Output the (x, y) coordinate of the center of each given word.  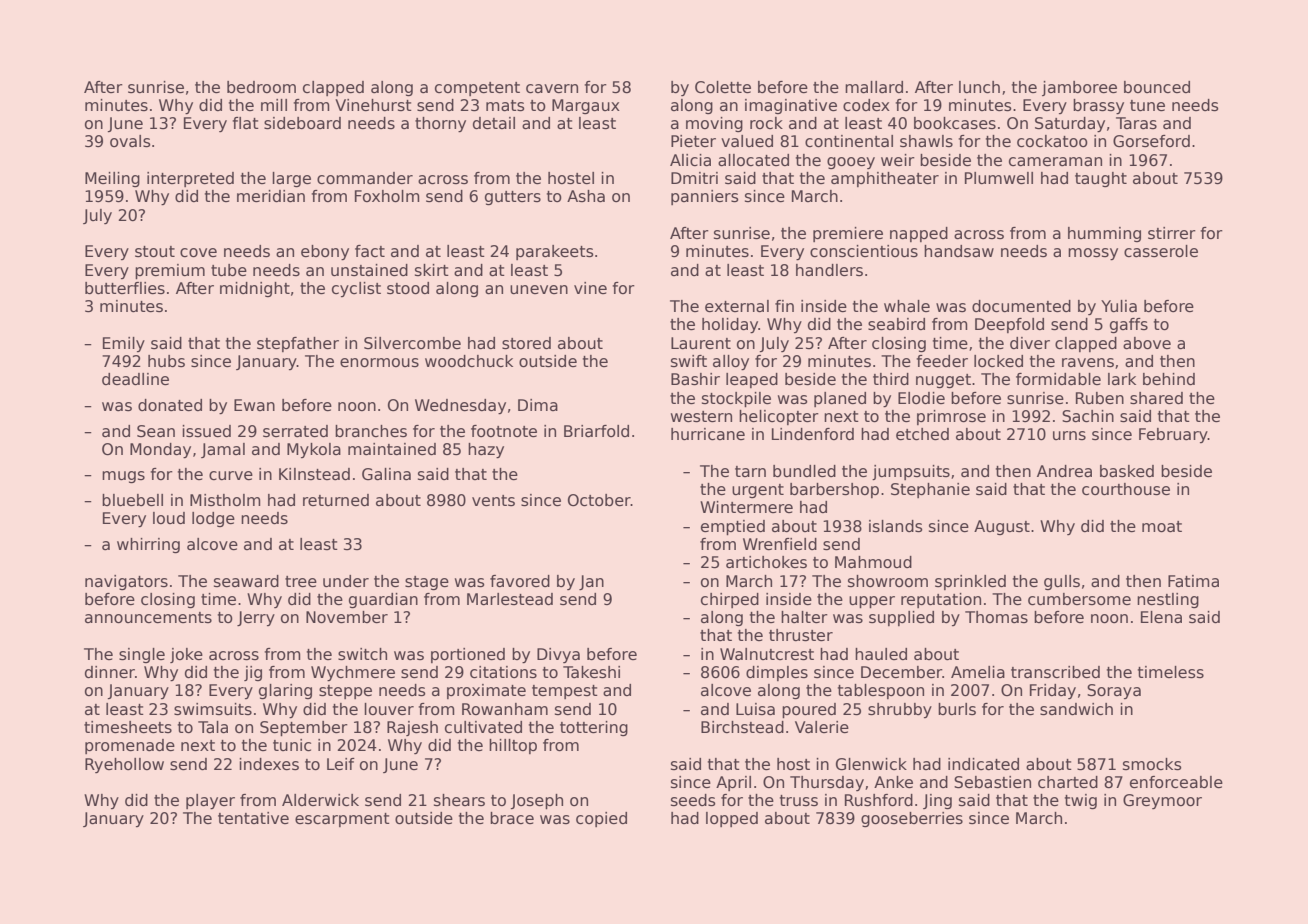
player (210, 802)
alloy (731, 363)
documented (1021, 306)
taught (1101, 179)
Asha (586, 196)
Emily (124, 344)
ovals (130, 141)
